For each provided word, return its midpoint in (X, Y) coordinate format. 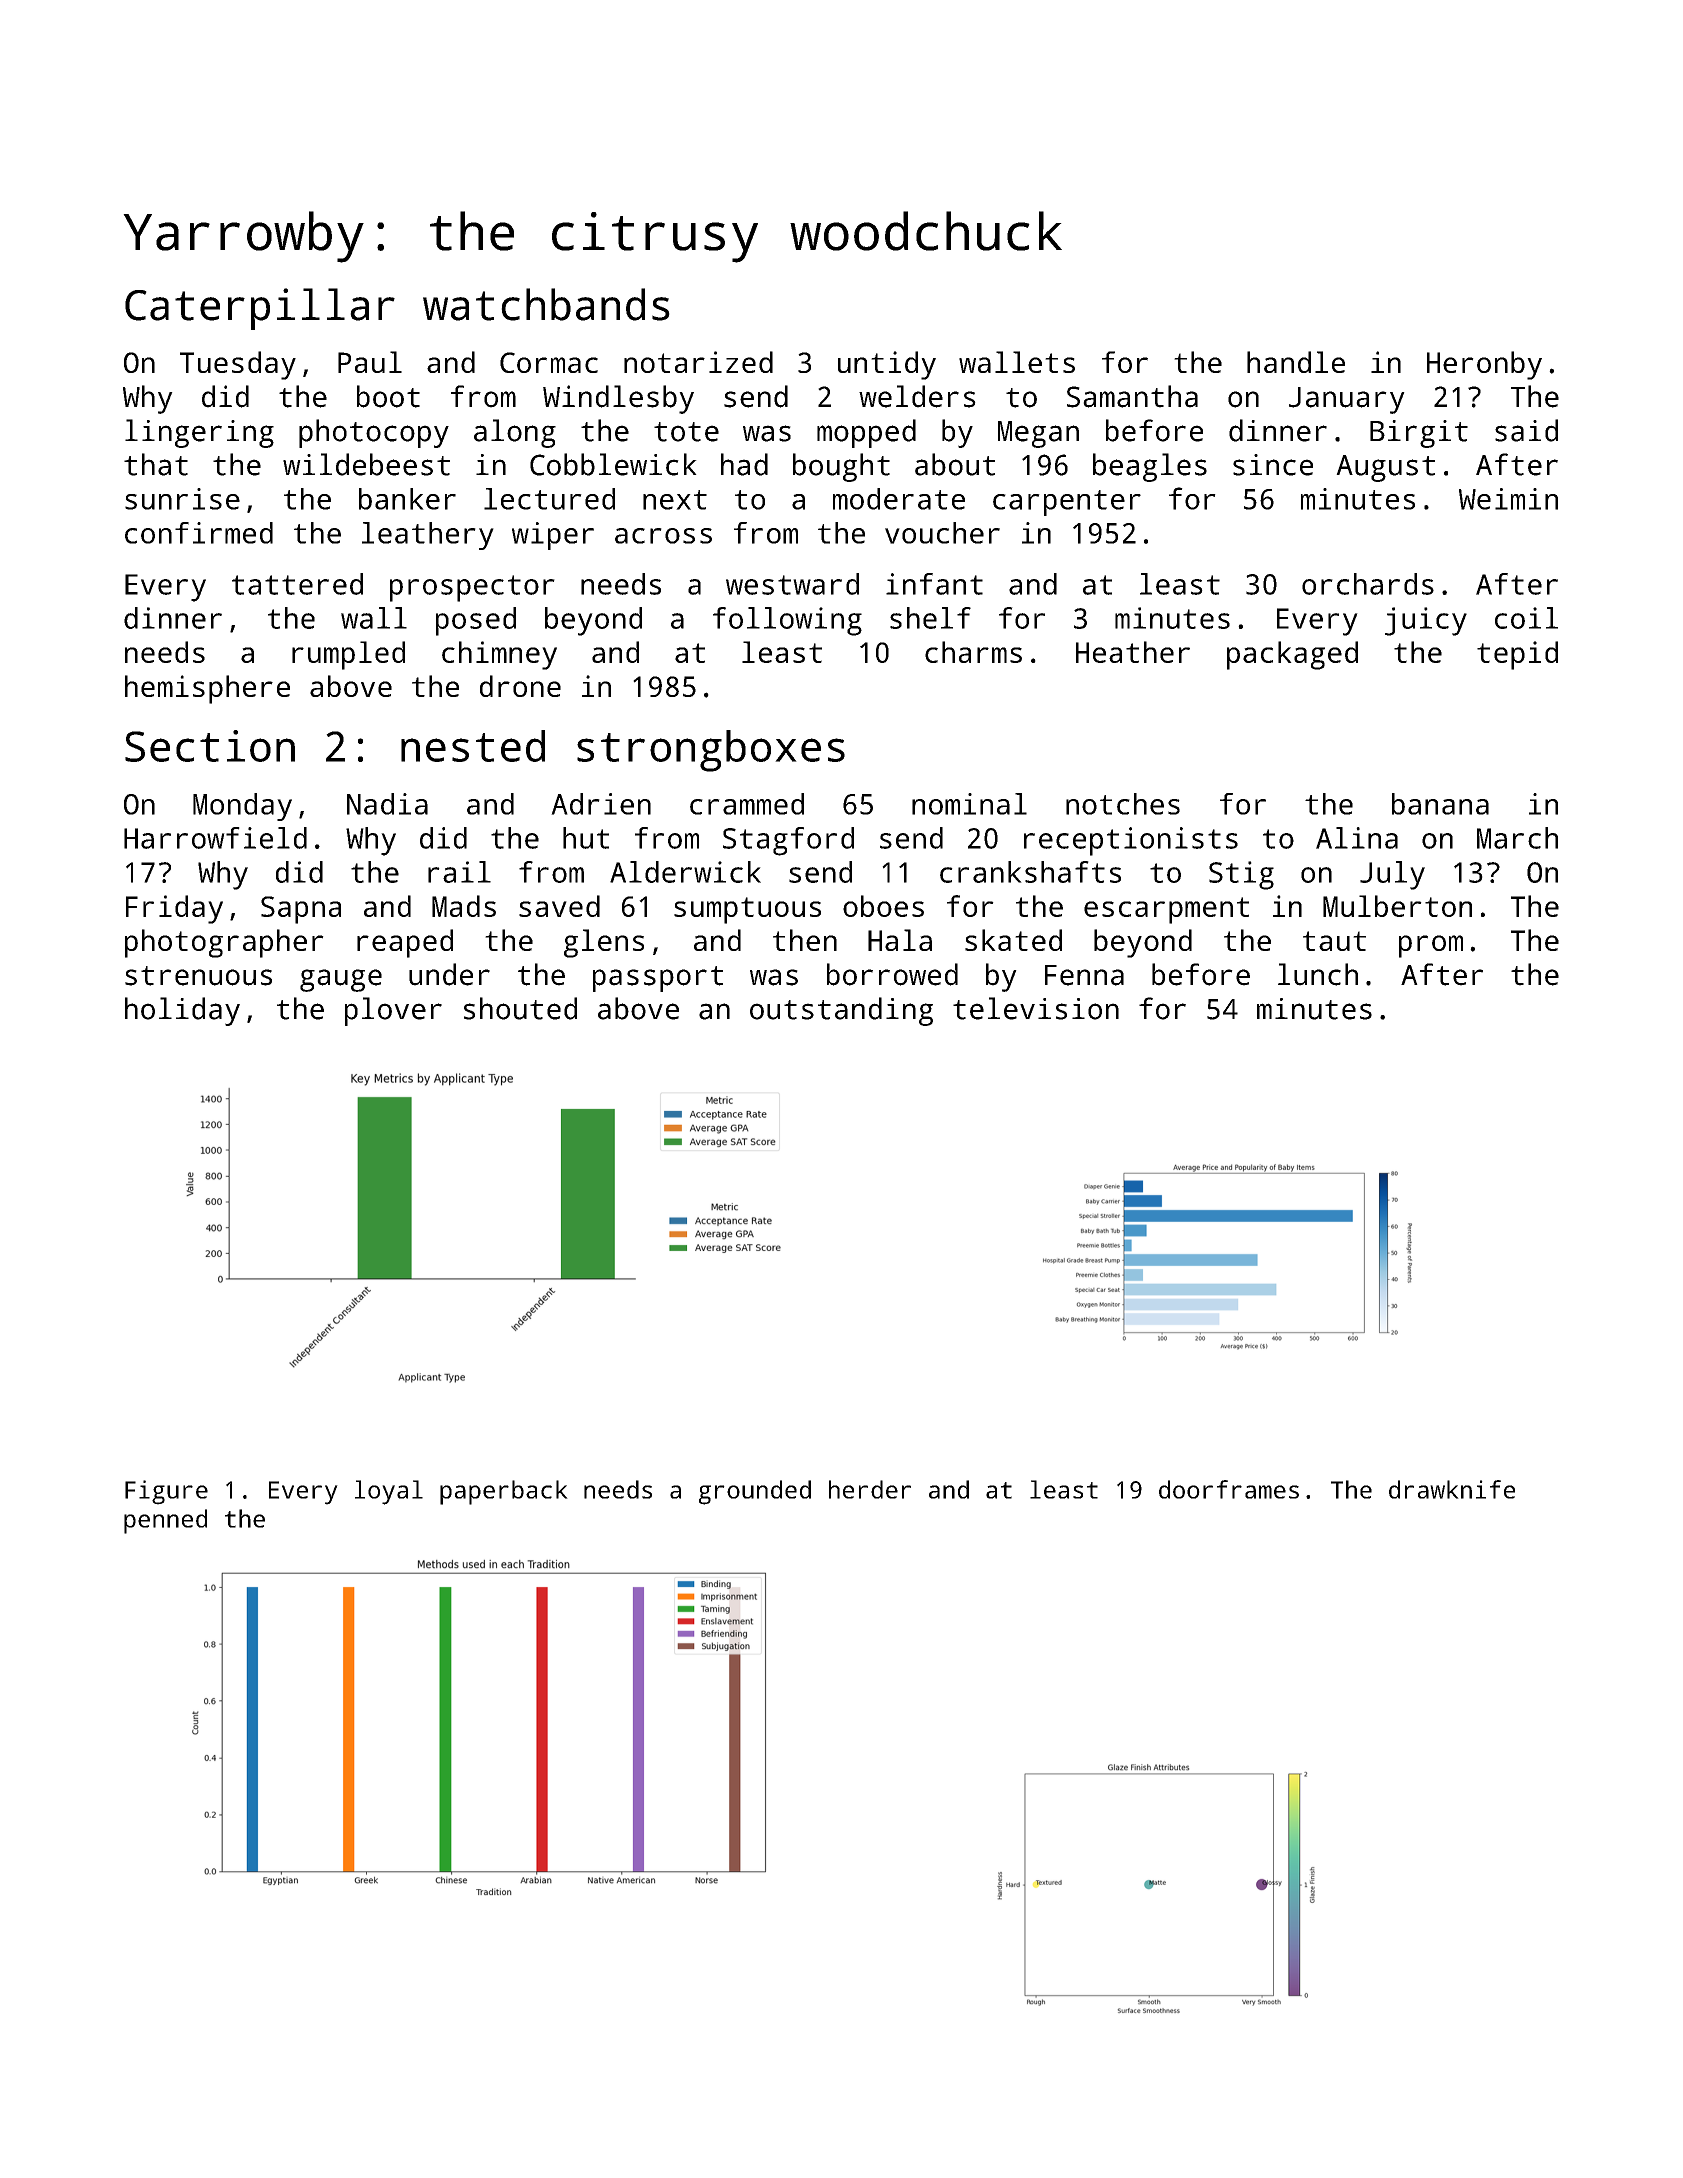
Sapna (301, 910)
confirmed (199, 533)
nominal (969, 804)
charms (973, 652)
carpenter (1067, 503)
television (1036, 1008)
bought (841, 467)
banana (1440, 804)
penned (165, 1521)
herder (870, 1489)
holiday (182, 1011)
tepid (1517, 655)
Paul (370, 362)
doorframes (1229, 1489)
